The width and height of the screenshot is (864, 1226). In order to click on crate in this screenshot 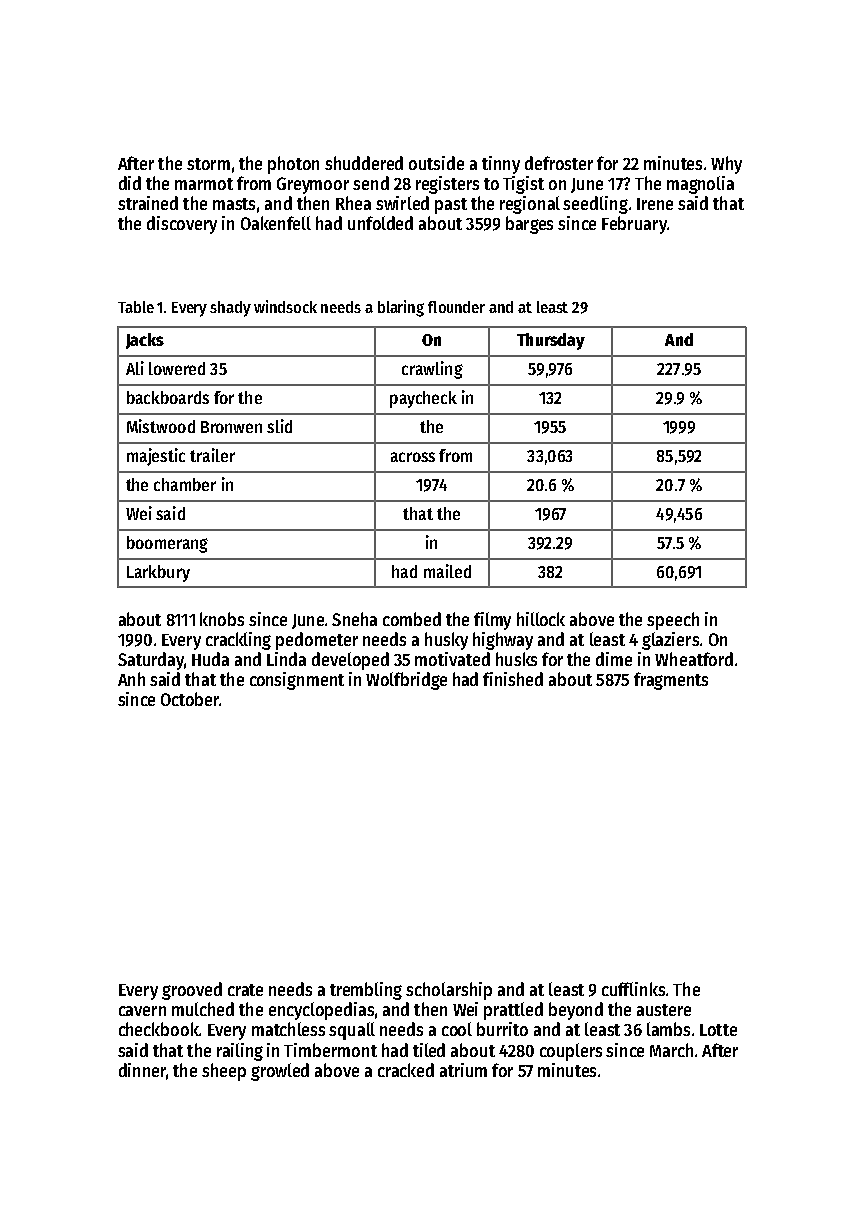, I will do `click(245, 990)`.
